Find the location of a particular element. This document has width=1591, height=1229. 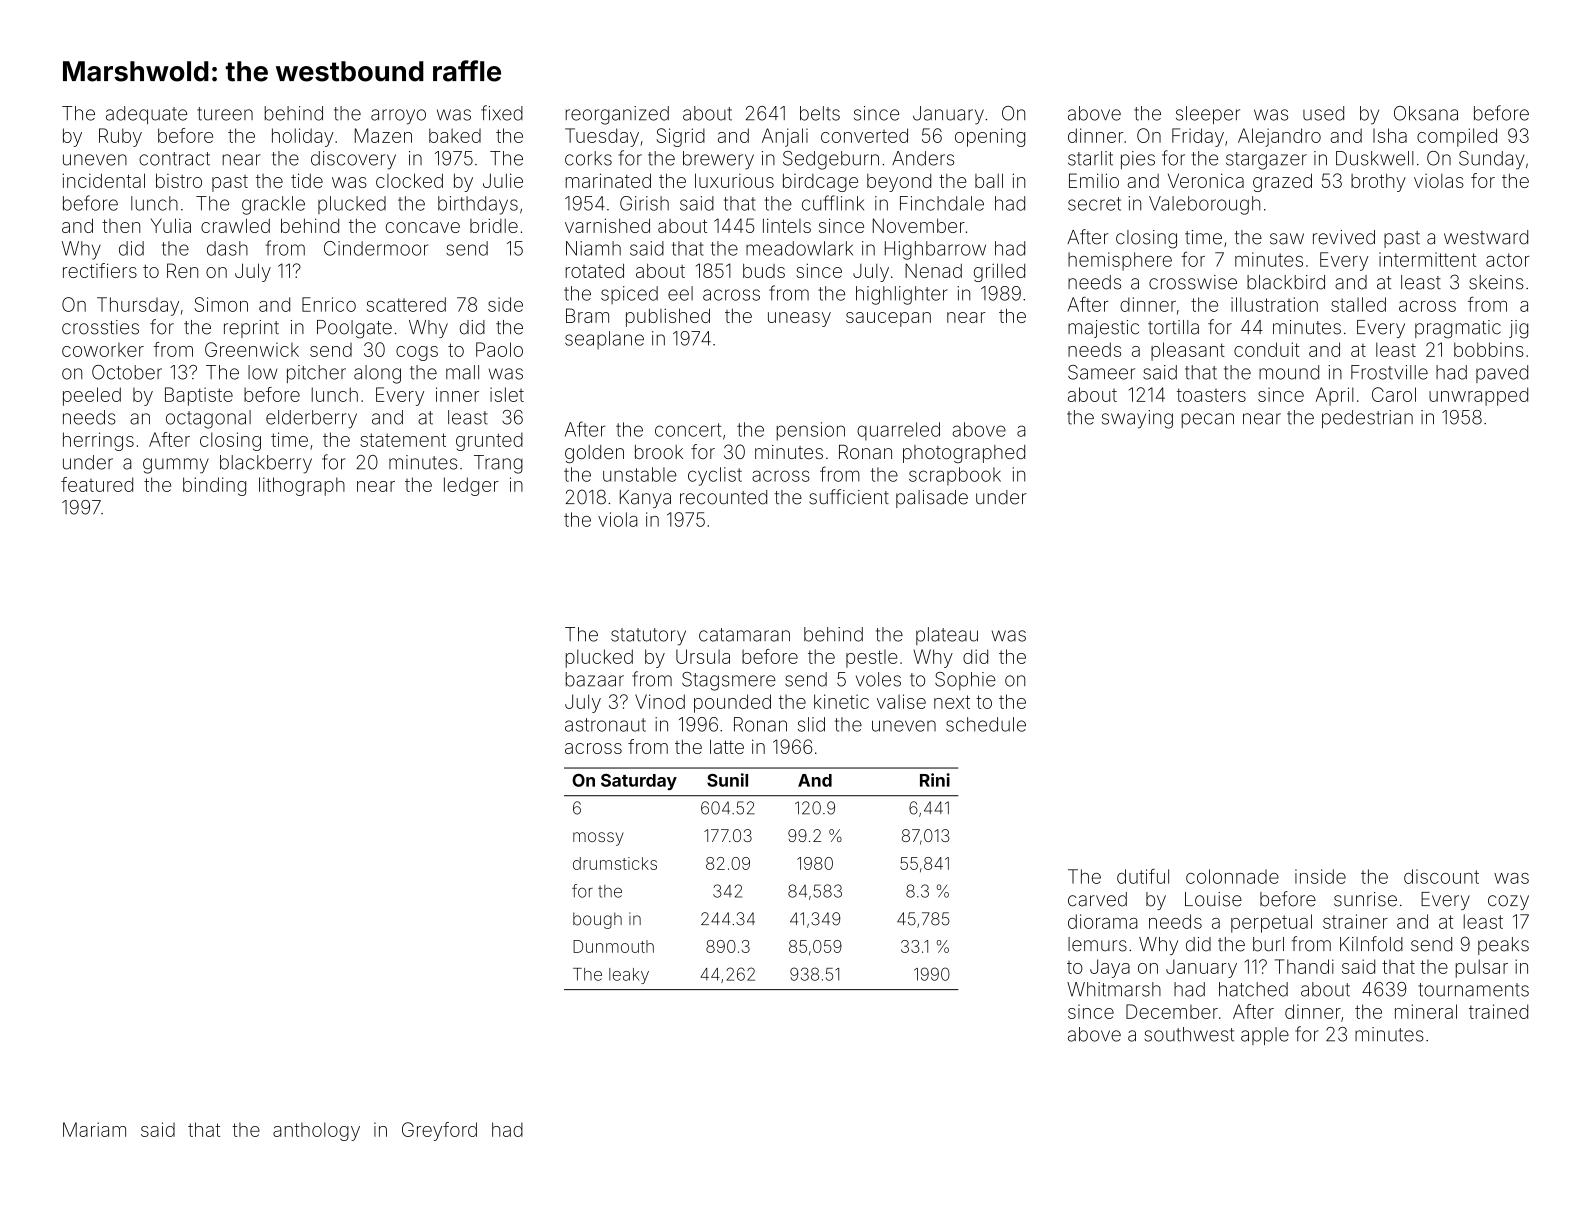

strainer is located at coordinates (1355, 921).
